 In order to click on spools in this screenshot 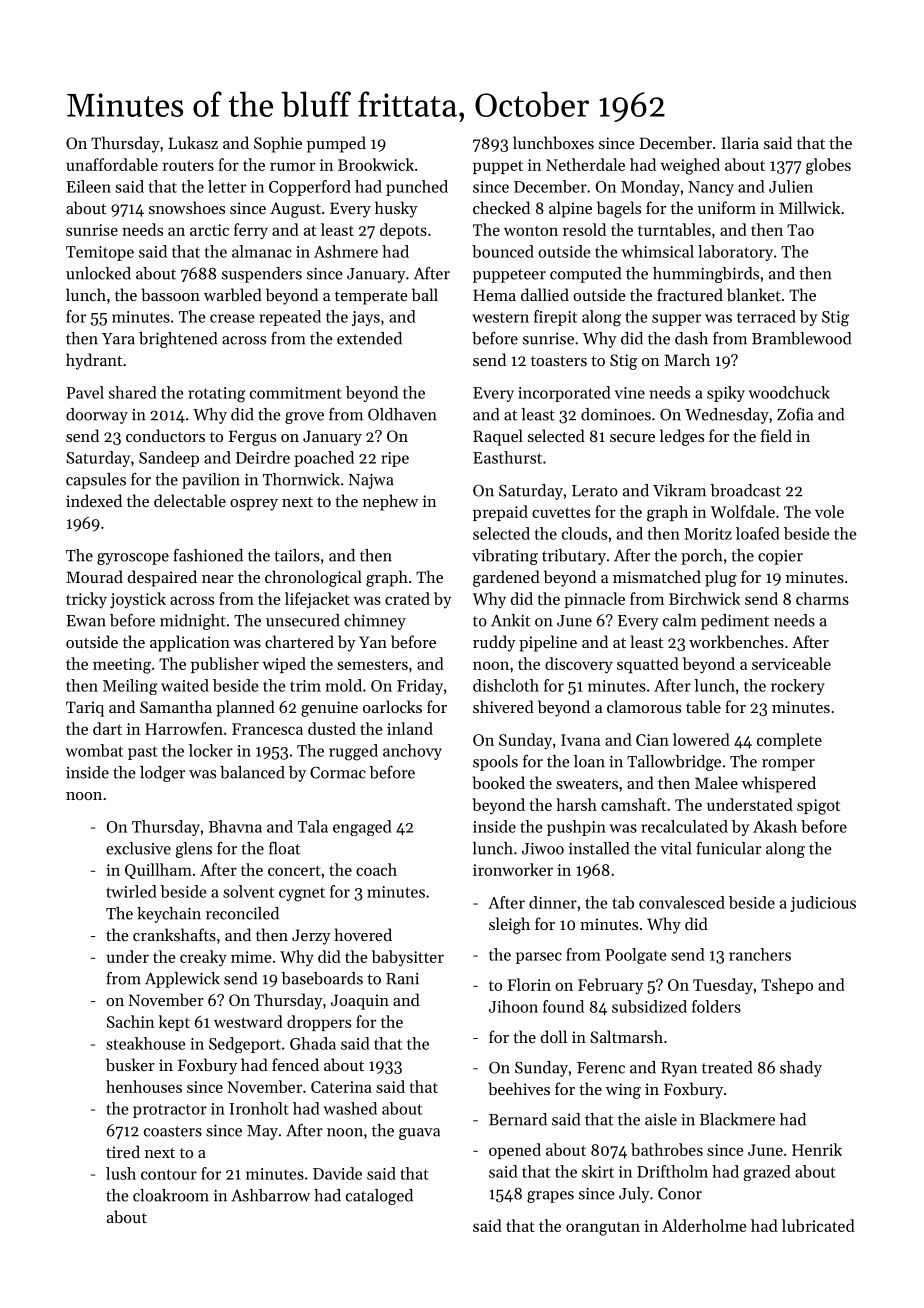, I will do `click(495, 763)`.
